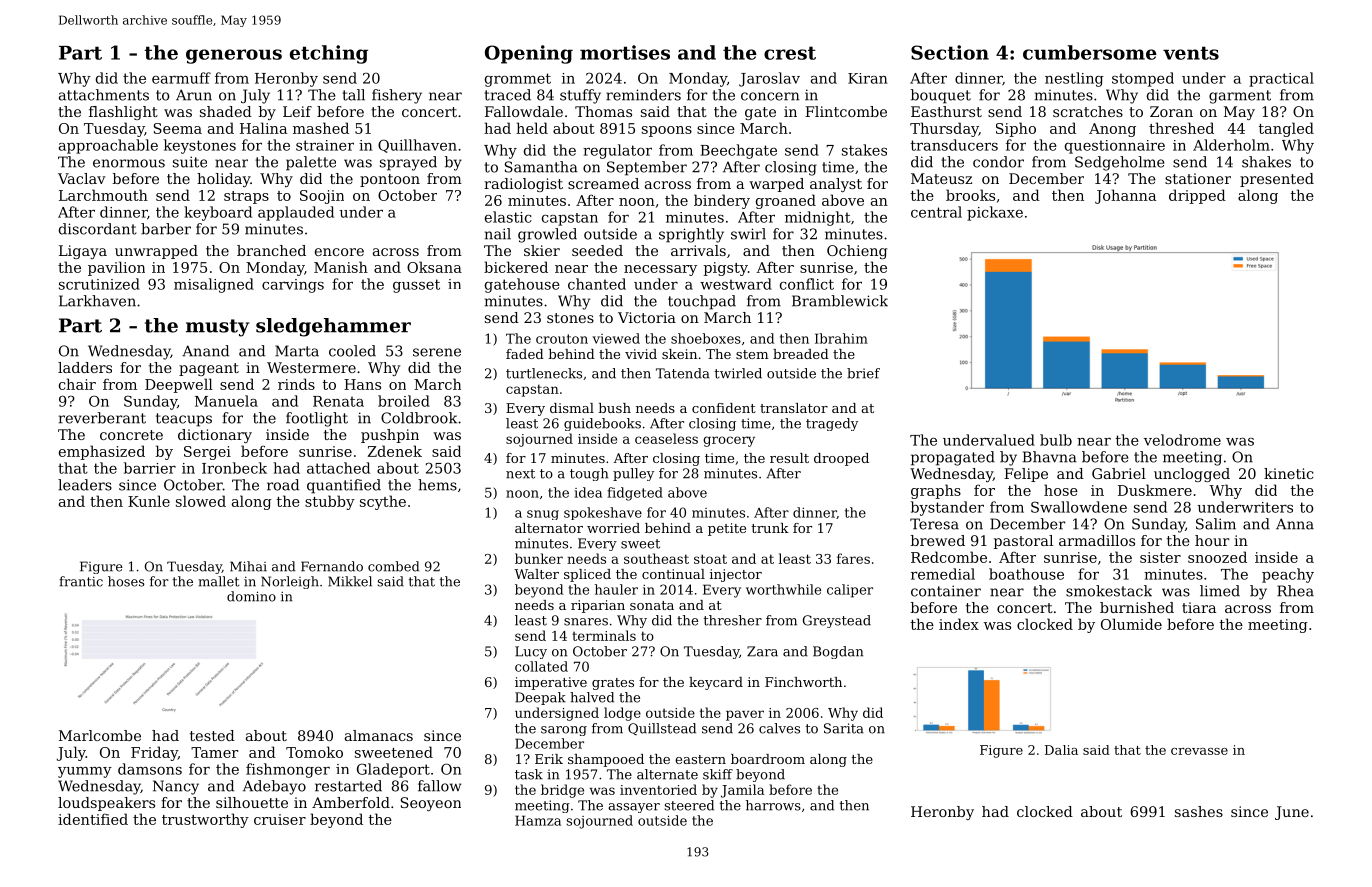 Image resolution: width=1372 pixels, height=887 pixels. What do you see at coordinates (544, 373) in the screenshot?
I see `turtlenecks` at bounding box center [544, 373].
